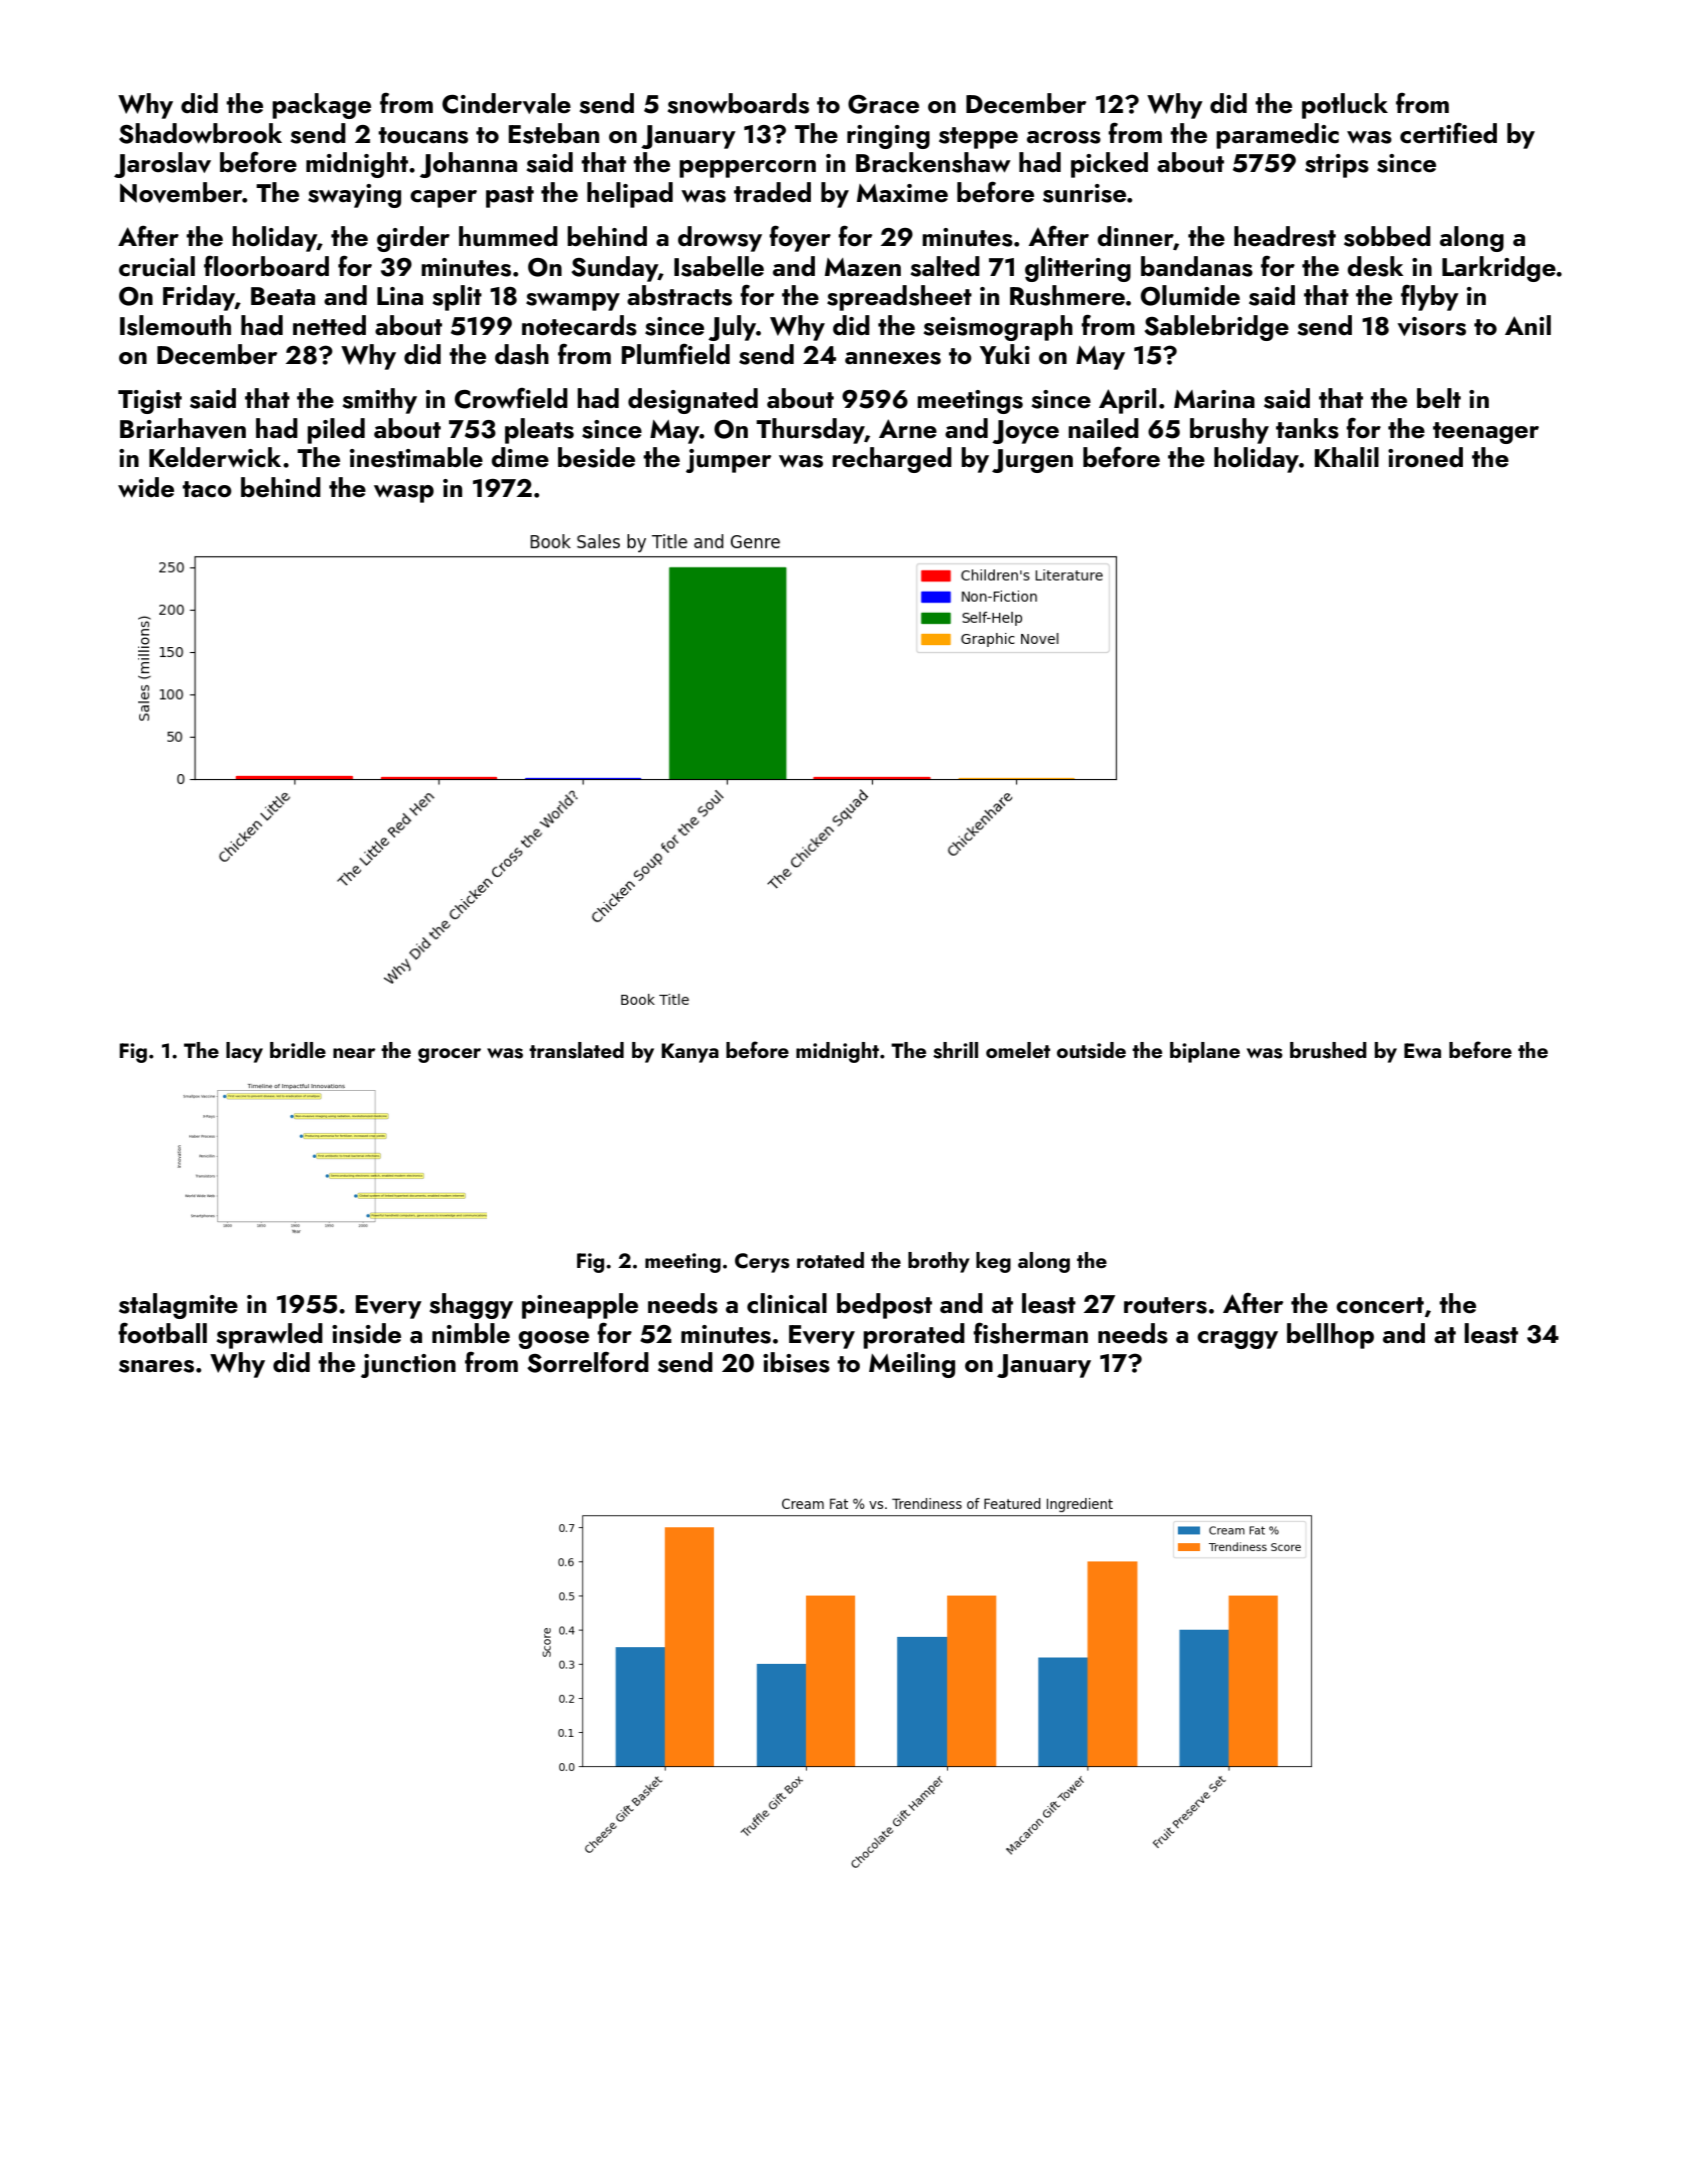 The height and width of the document is (2178, 1683). What do you see at coordinates (1025, 432) in the document?
I see `Joyce` at bounding box center [1025, 432].
